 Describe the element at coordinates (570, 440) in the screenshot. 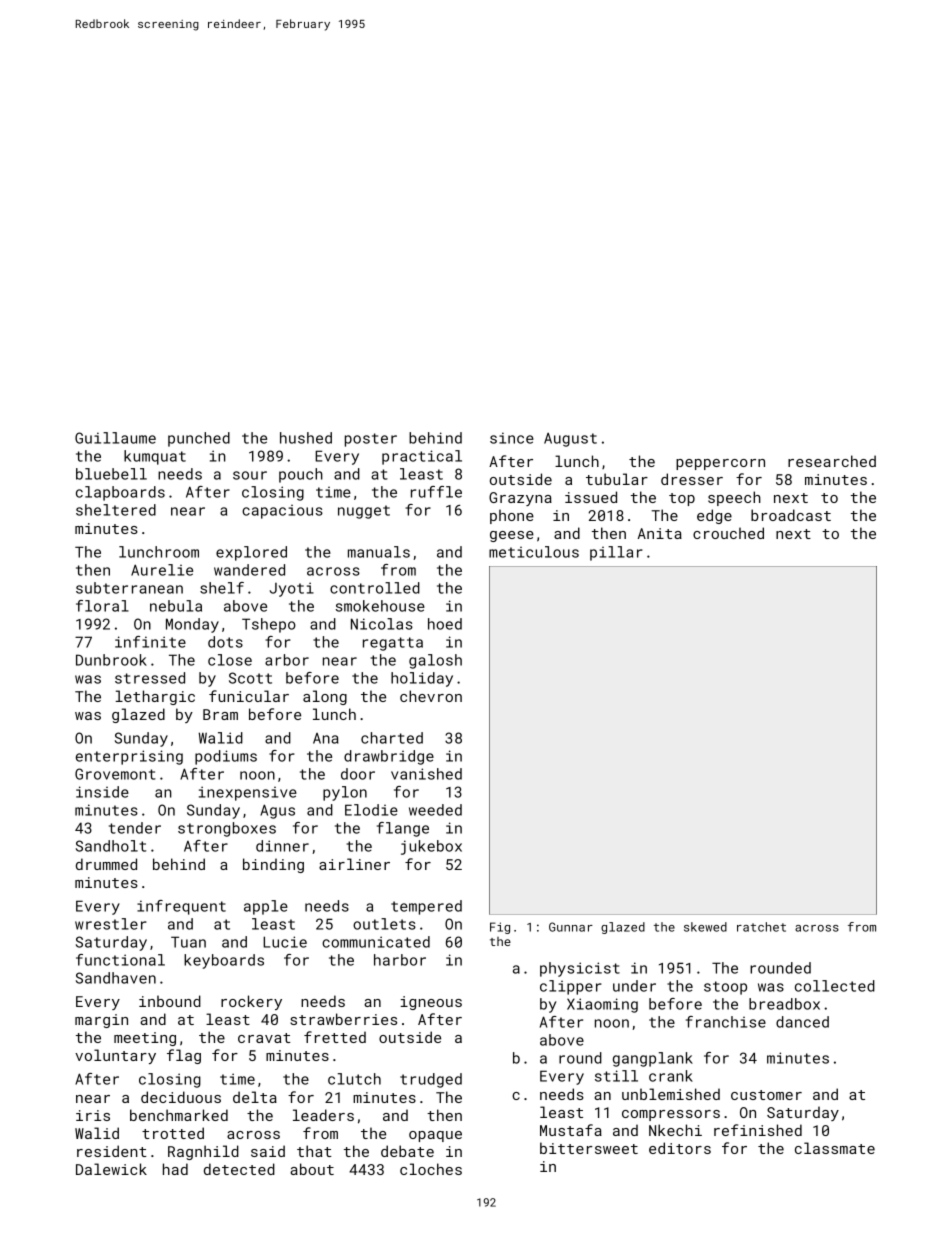

I see `August` at that location.
